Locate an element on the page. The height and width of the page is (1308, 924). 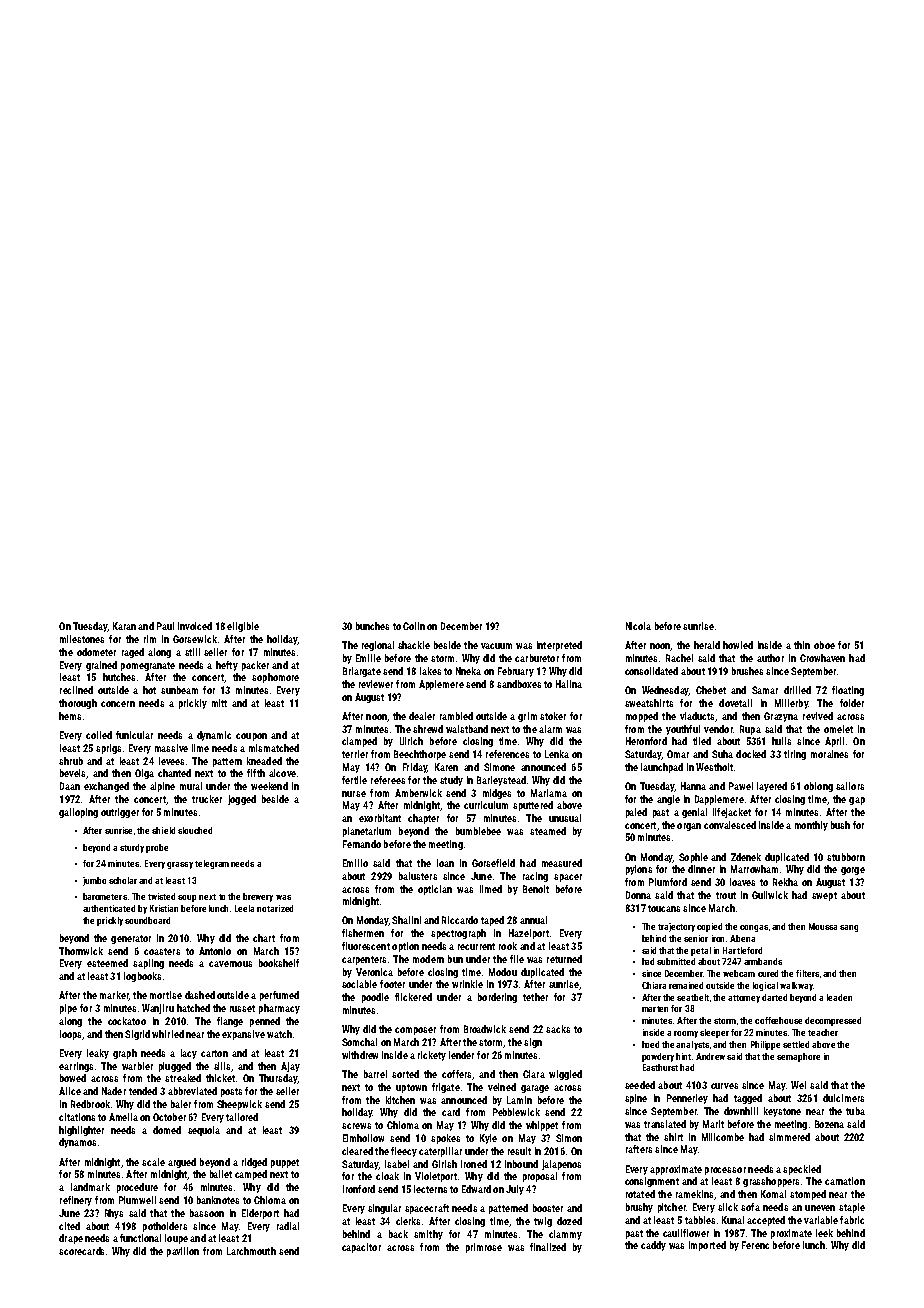
drape is located at coordinates (71, 1239).
